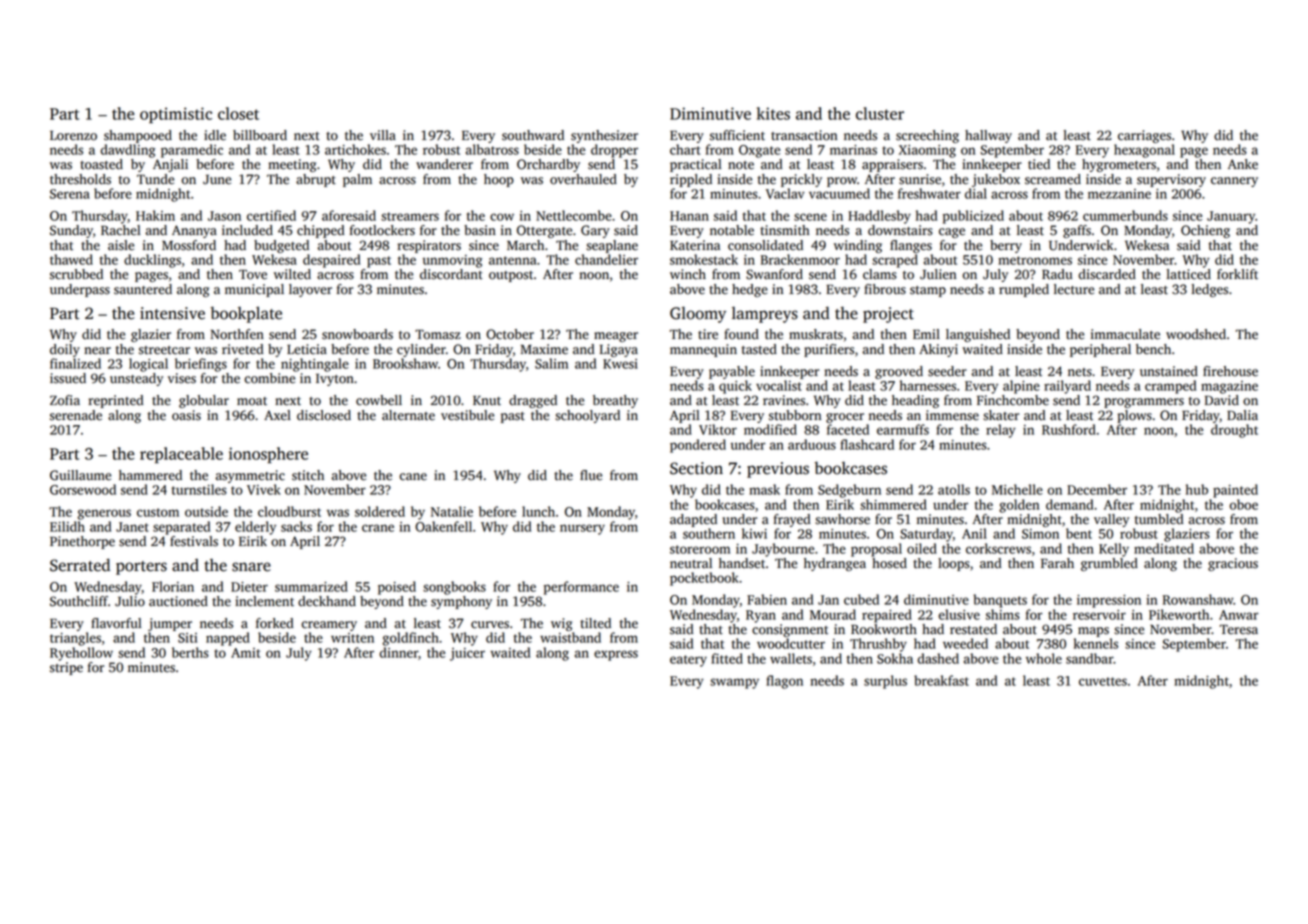  I want to click on stripe, so click(66, 668).
